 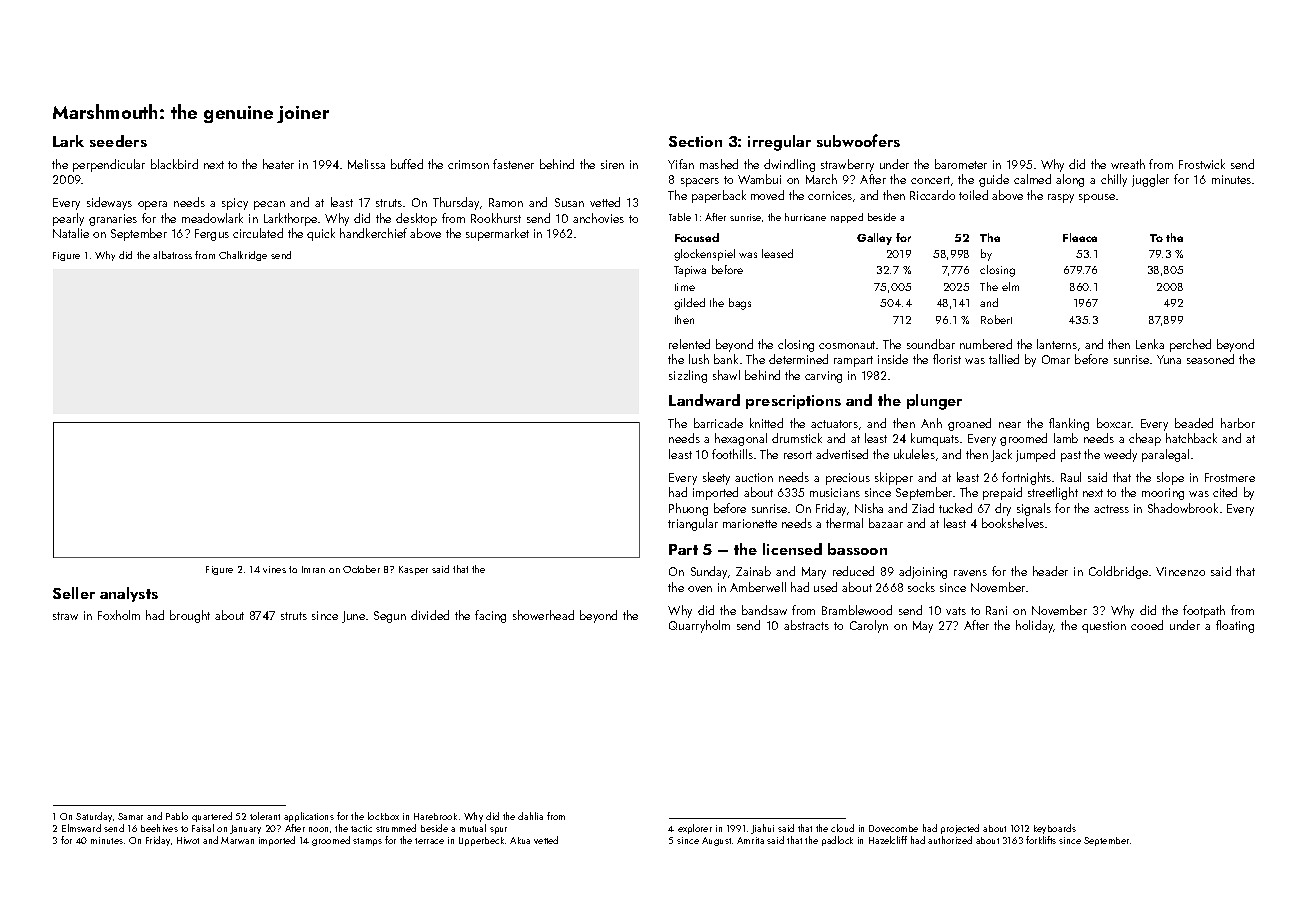 What do you see at coordinates (367, 842) in the screenshot?
I see `stamps` at bounding box center [367, 842].
